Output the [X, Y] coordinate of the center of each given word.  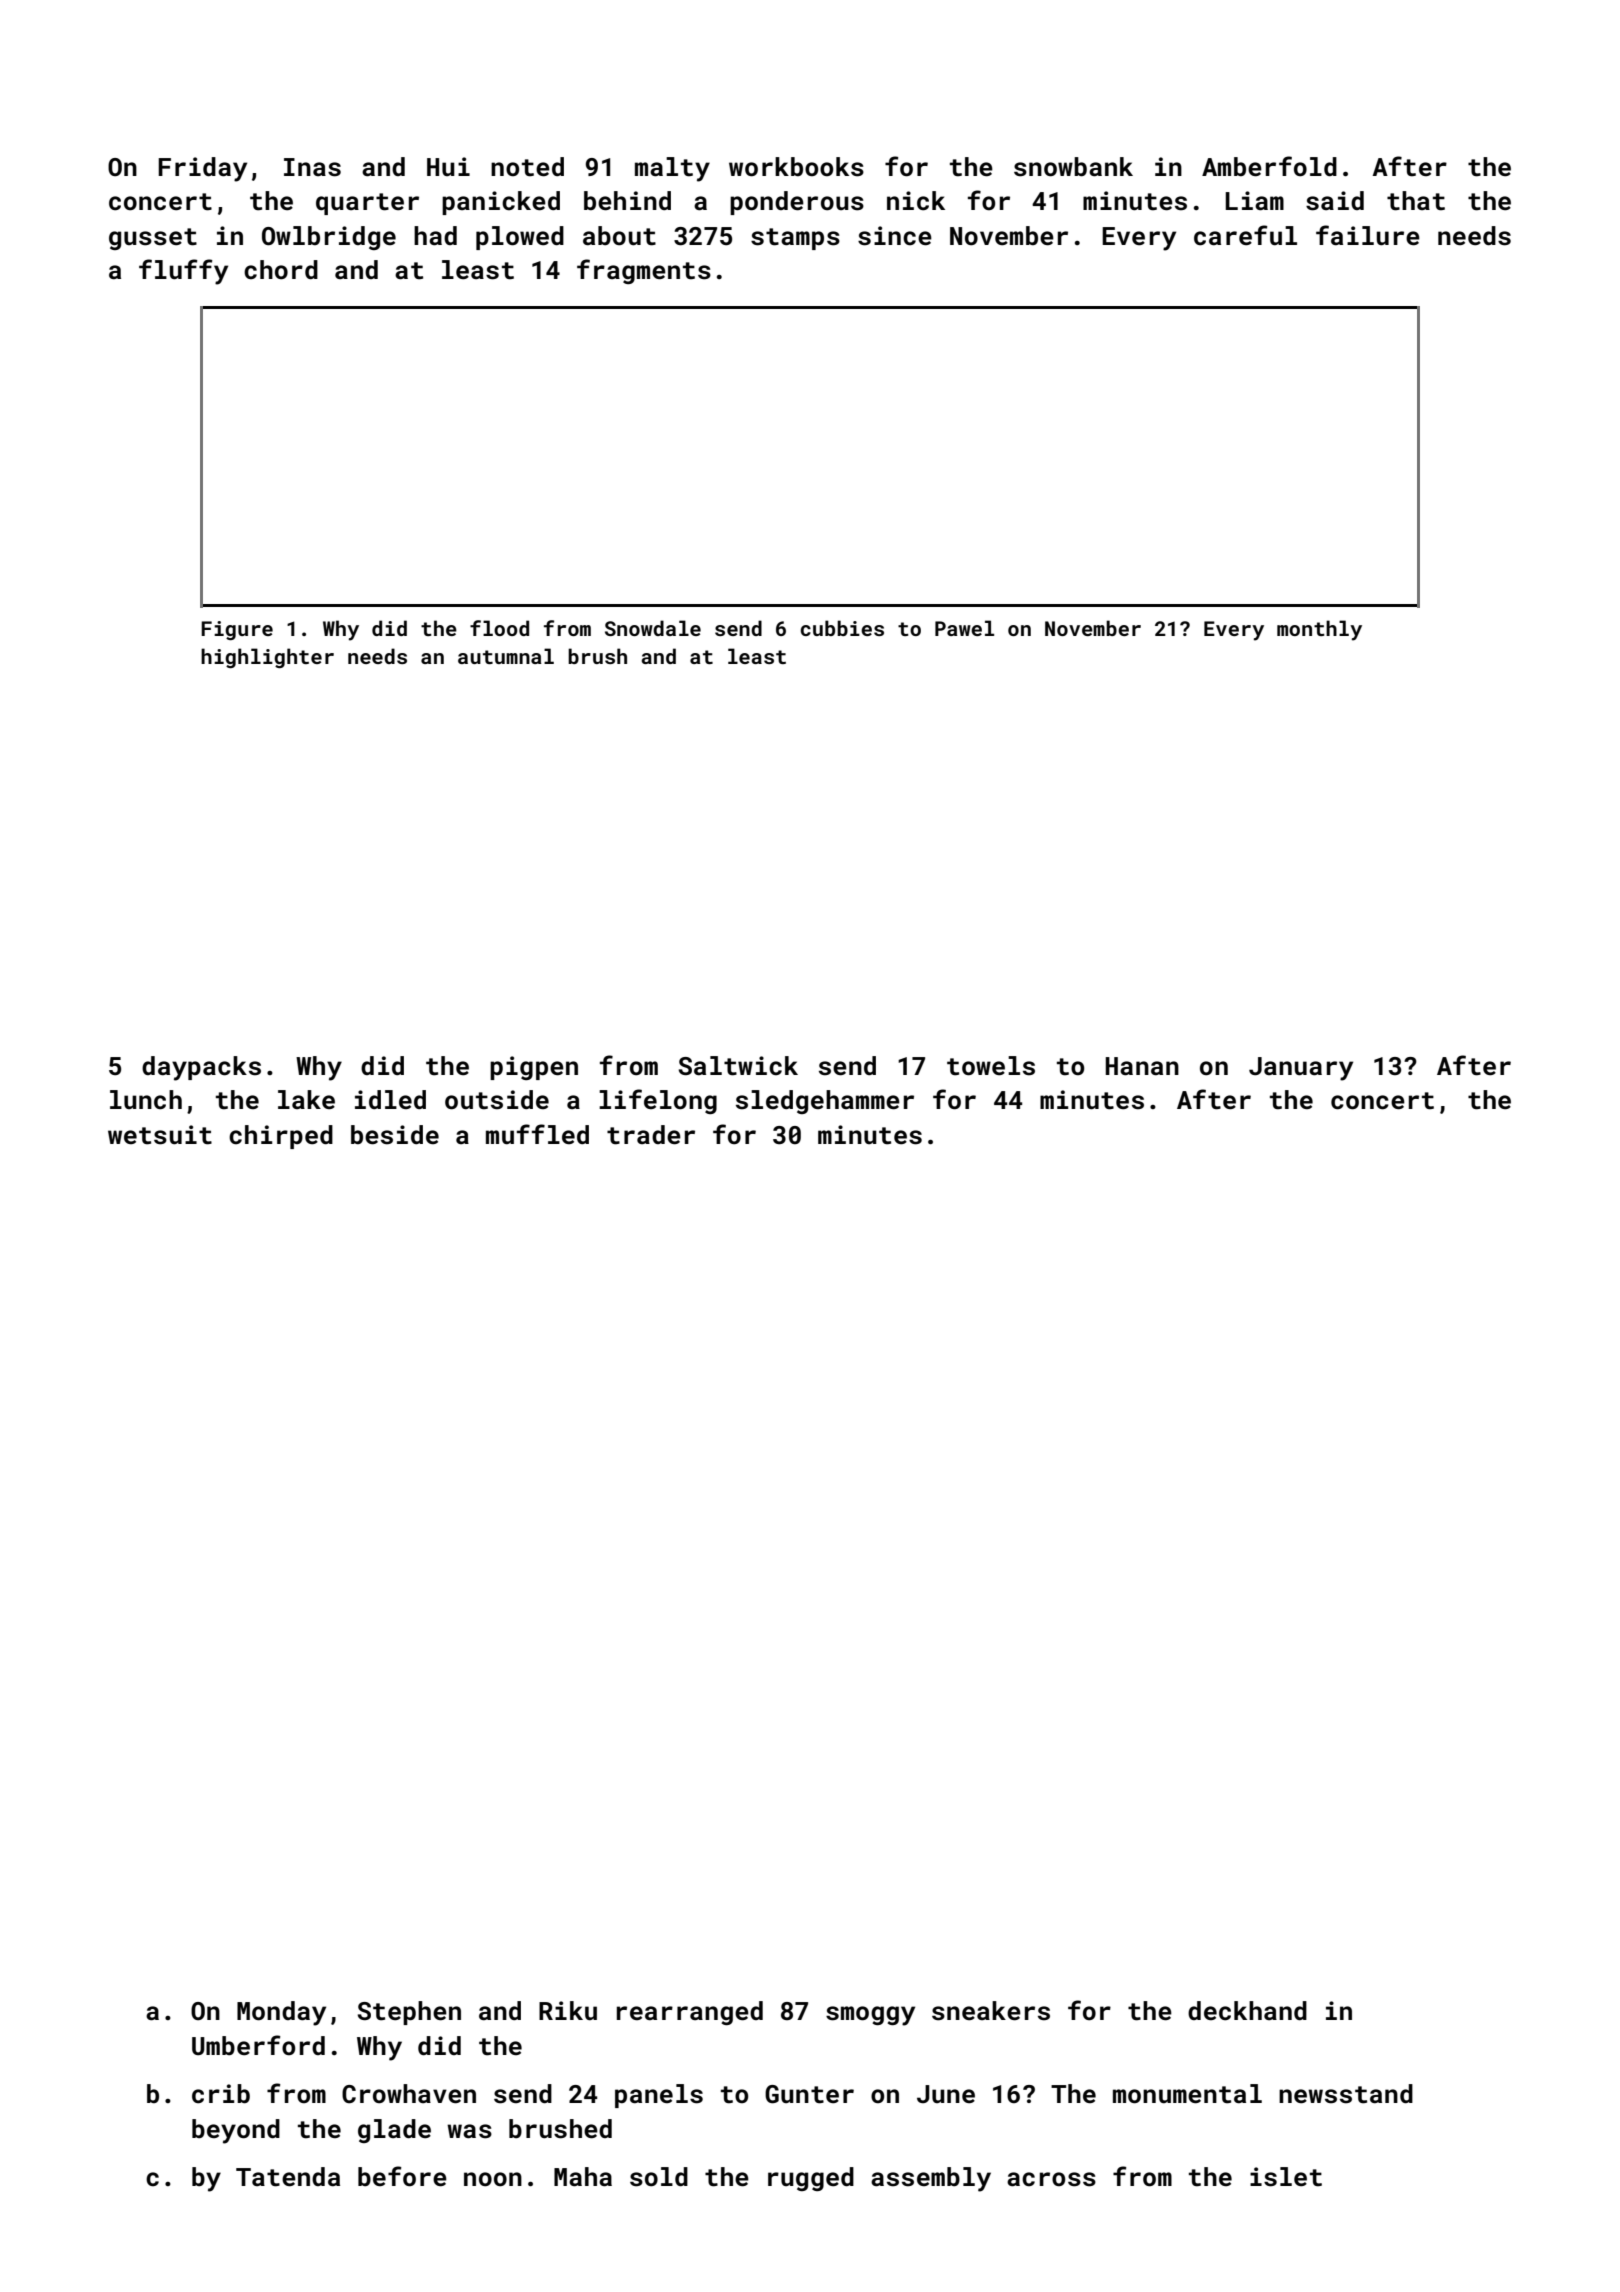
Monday [281, 2013]
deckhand [1247, 2011]
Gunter [809, 2094]
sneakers [991, 2011]
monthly [1319, 630]
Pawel [964, 628]
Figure [237, 630]
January [1301, 1069]
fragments [644, 271]
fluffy [183, 272]
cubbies [842, 628]
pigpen [534, 1068]
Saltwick [738, 1066]
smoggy [870, 2016]
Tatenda [288, 2177]
